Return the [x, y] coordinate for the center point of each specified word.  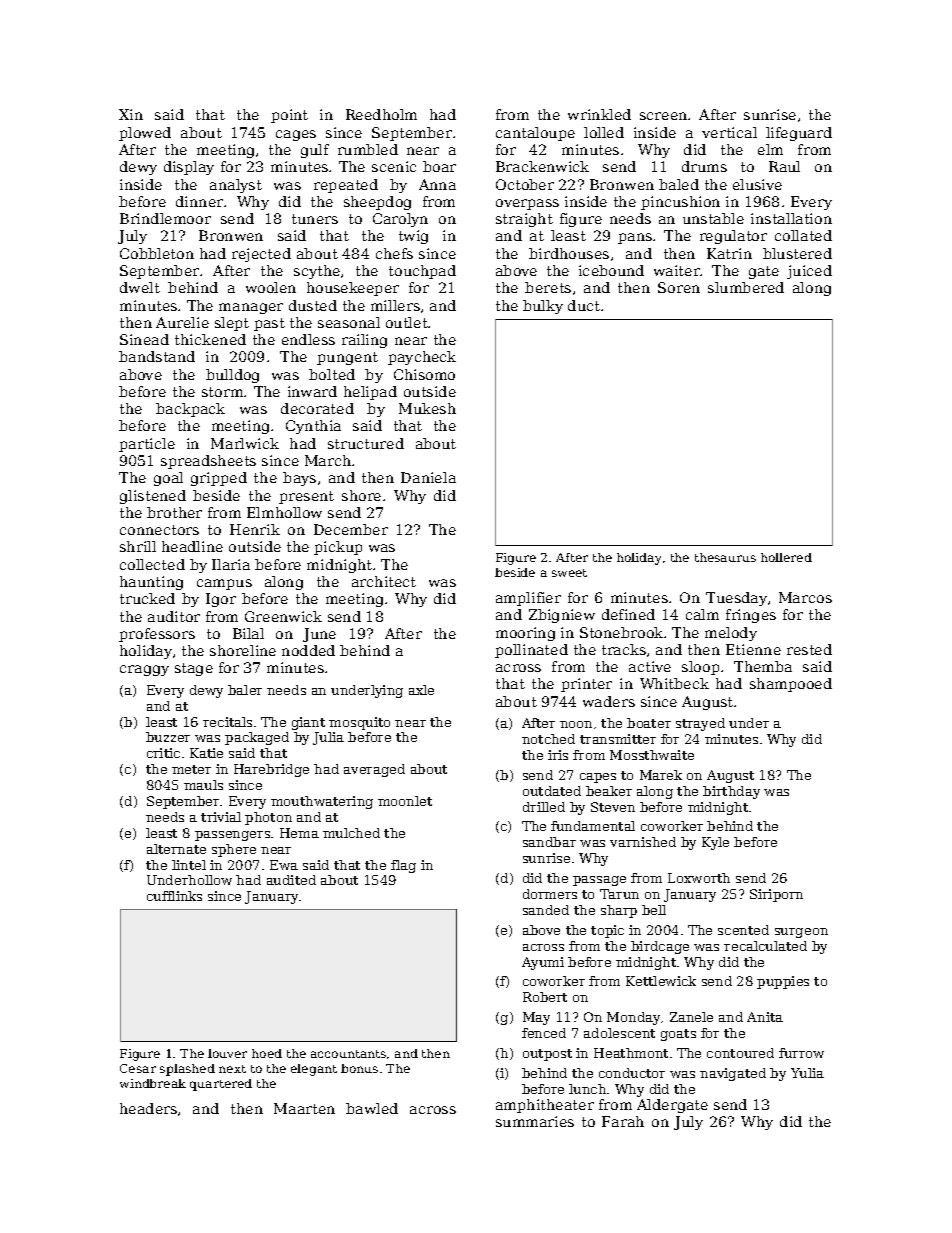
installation [791, 218]
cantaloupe [535, 134]
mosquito [359, 723]
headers [148, 1108]
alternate [176, 849]
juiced [809, 272]
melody [731, 634]
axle [421, 690]
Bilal [248, 633]
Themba [763, 666]
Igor [221, 600]
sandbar [549, 842]
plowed [145, 134]
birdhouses [569, 253]
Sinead [144, 339]
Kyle [715, 843]
